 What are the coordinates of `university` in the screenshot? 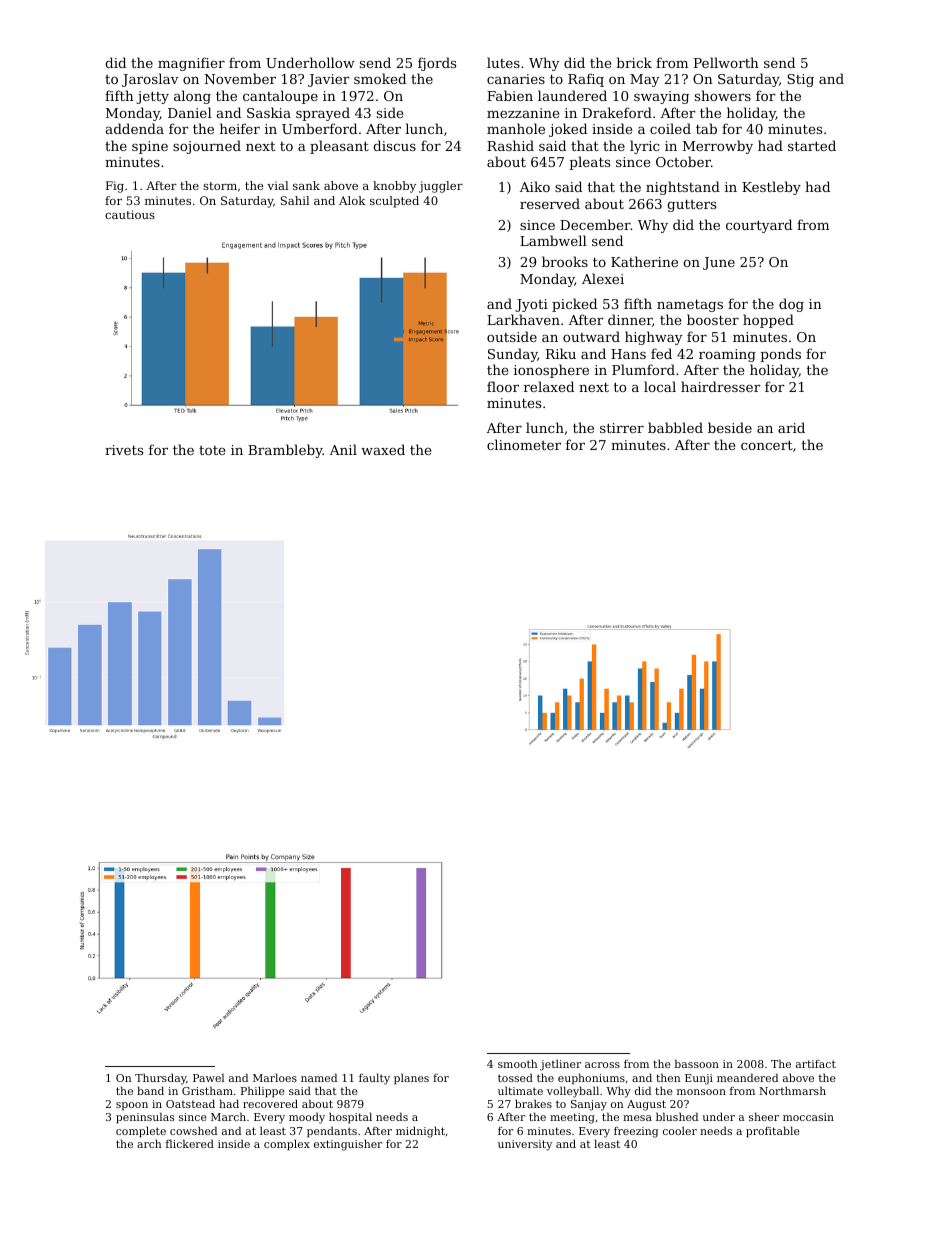 It's located at (525, 1145).
